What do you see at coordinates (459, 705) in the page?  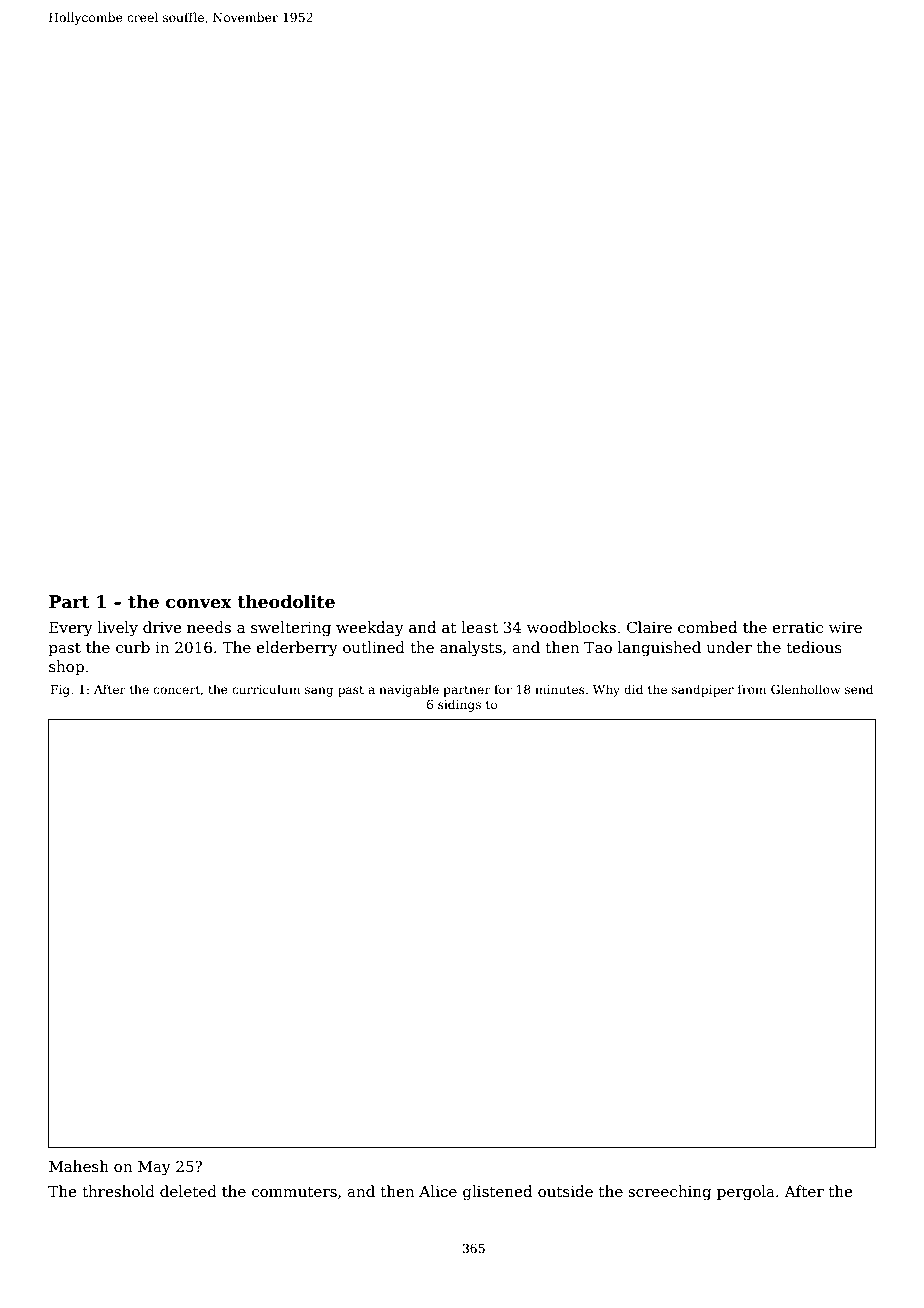 I see `sidings` at bounding box center [459, 705].
